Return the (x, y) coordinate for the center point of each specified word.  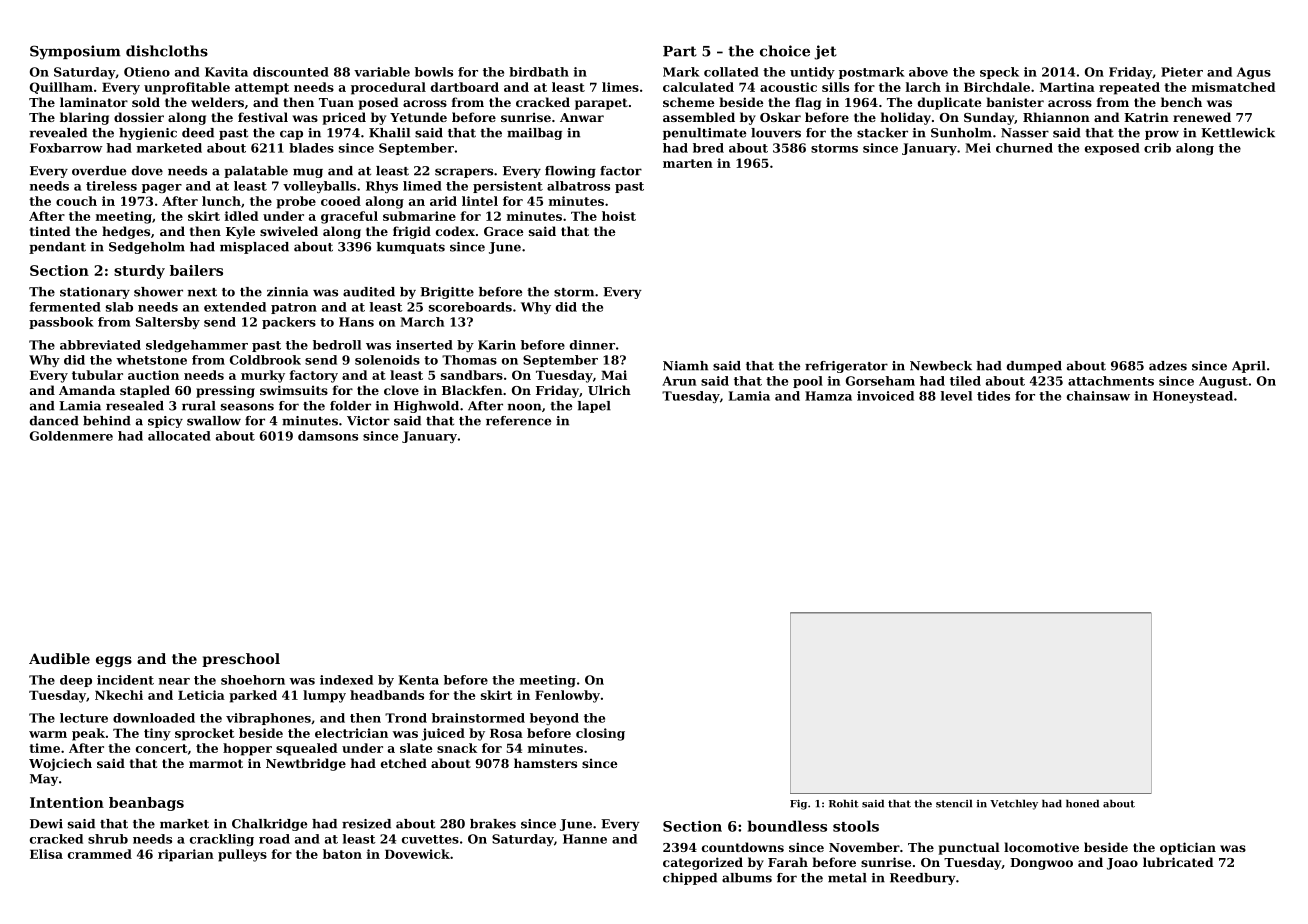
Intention (67, 802)
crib (1157, 148)
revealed (58, 133)
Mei (978, 148)
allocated (179, 436)
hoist (619, 216)
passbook (61, 323)
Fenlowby (567, 696)
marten (688, 163)
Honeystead (1193, 397)
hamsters (545, 763)
